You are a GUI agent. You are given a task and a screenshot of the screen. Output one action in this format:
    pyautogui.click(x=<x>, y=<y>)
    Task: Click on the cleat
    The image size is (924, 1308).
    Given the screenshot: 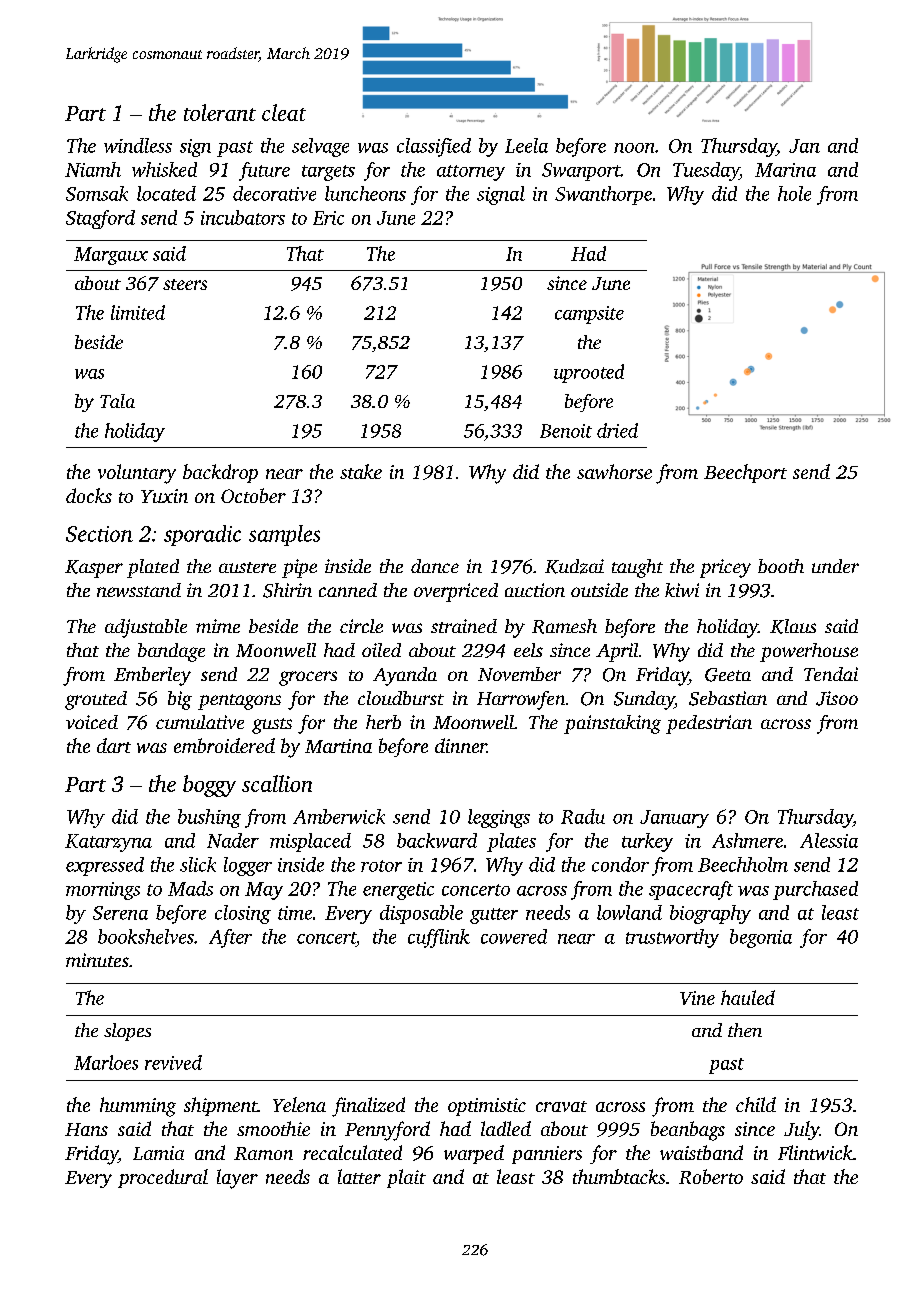 What is the action you would take?
    pyautogui.click(x=284, y=112)
